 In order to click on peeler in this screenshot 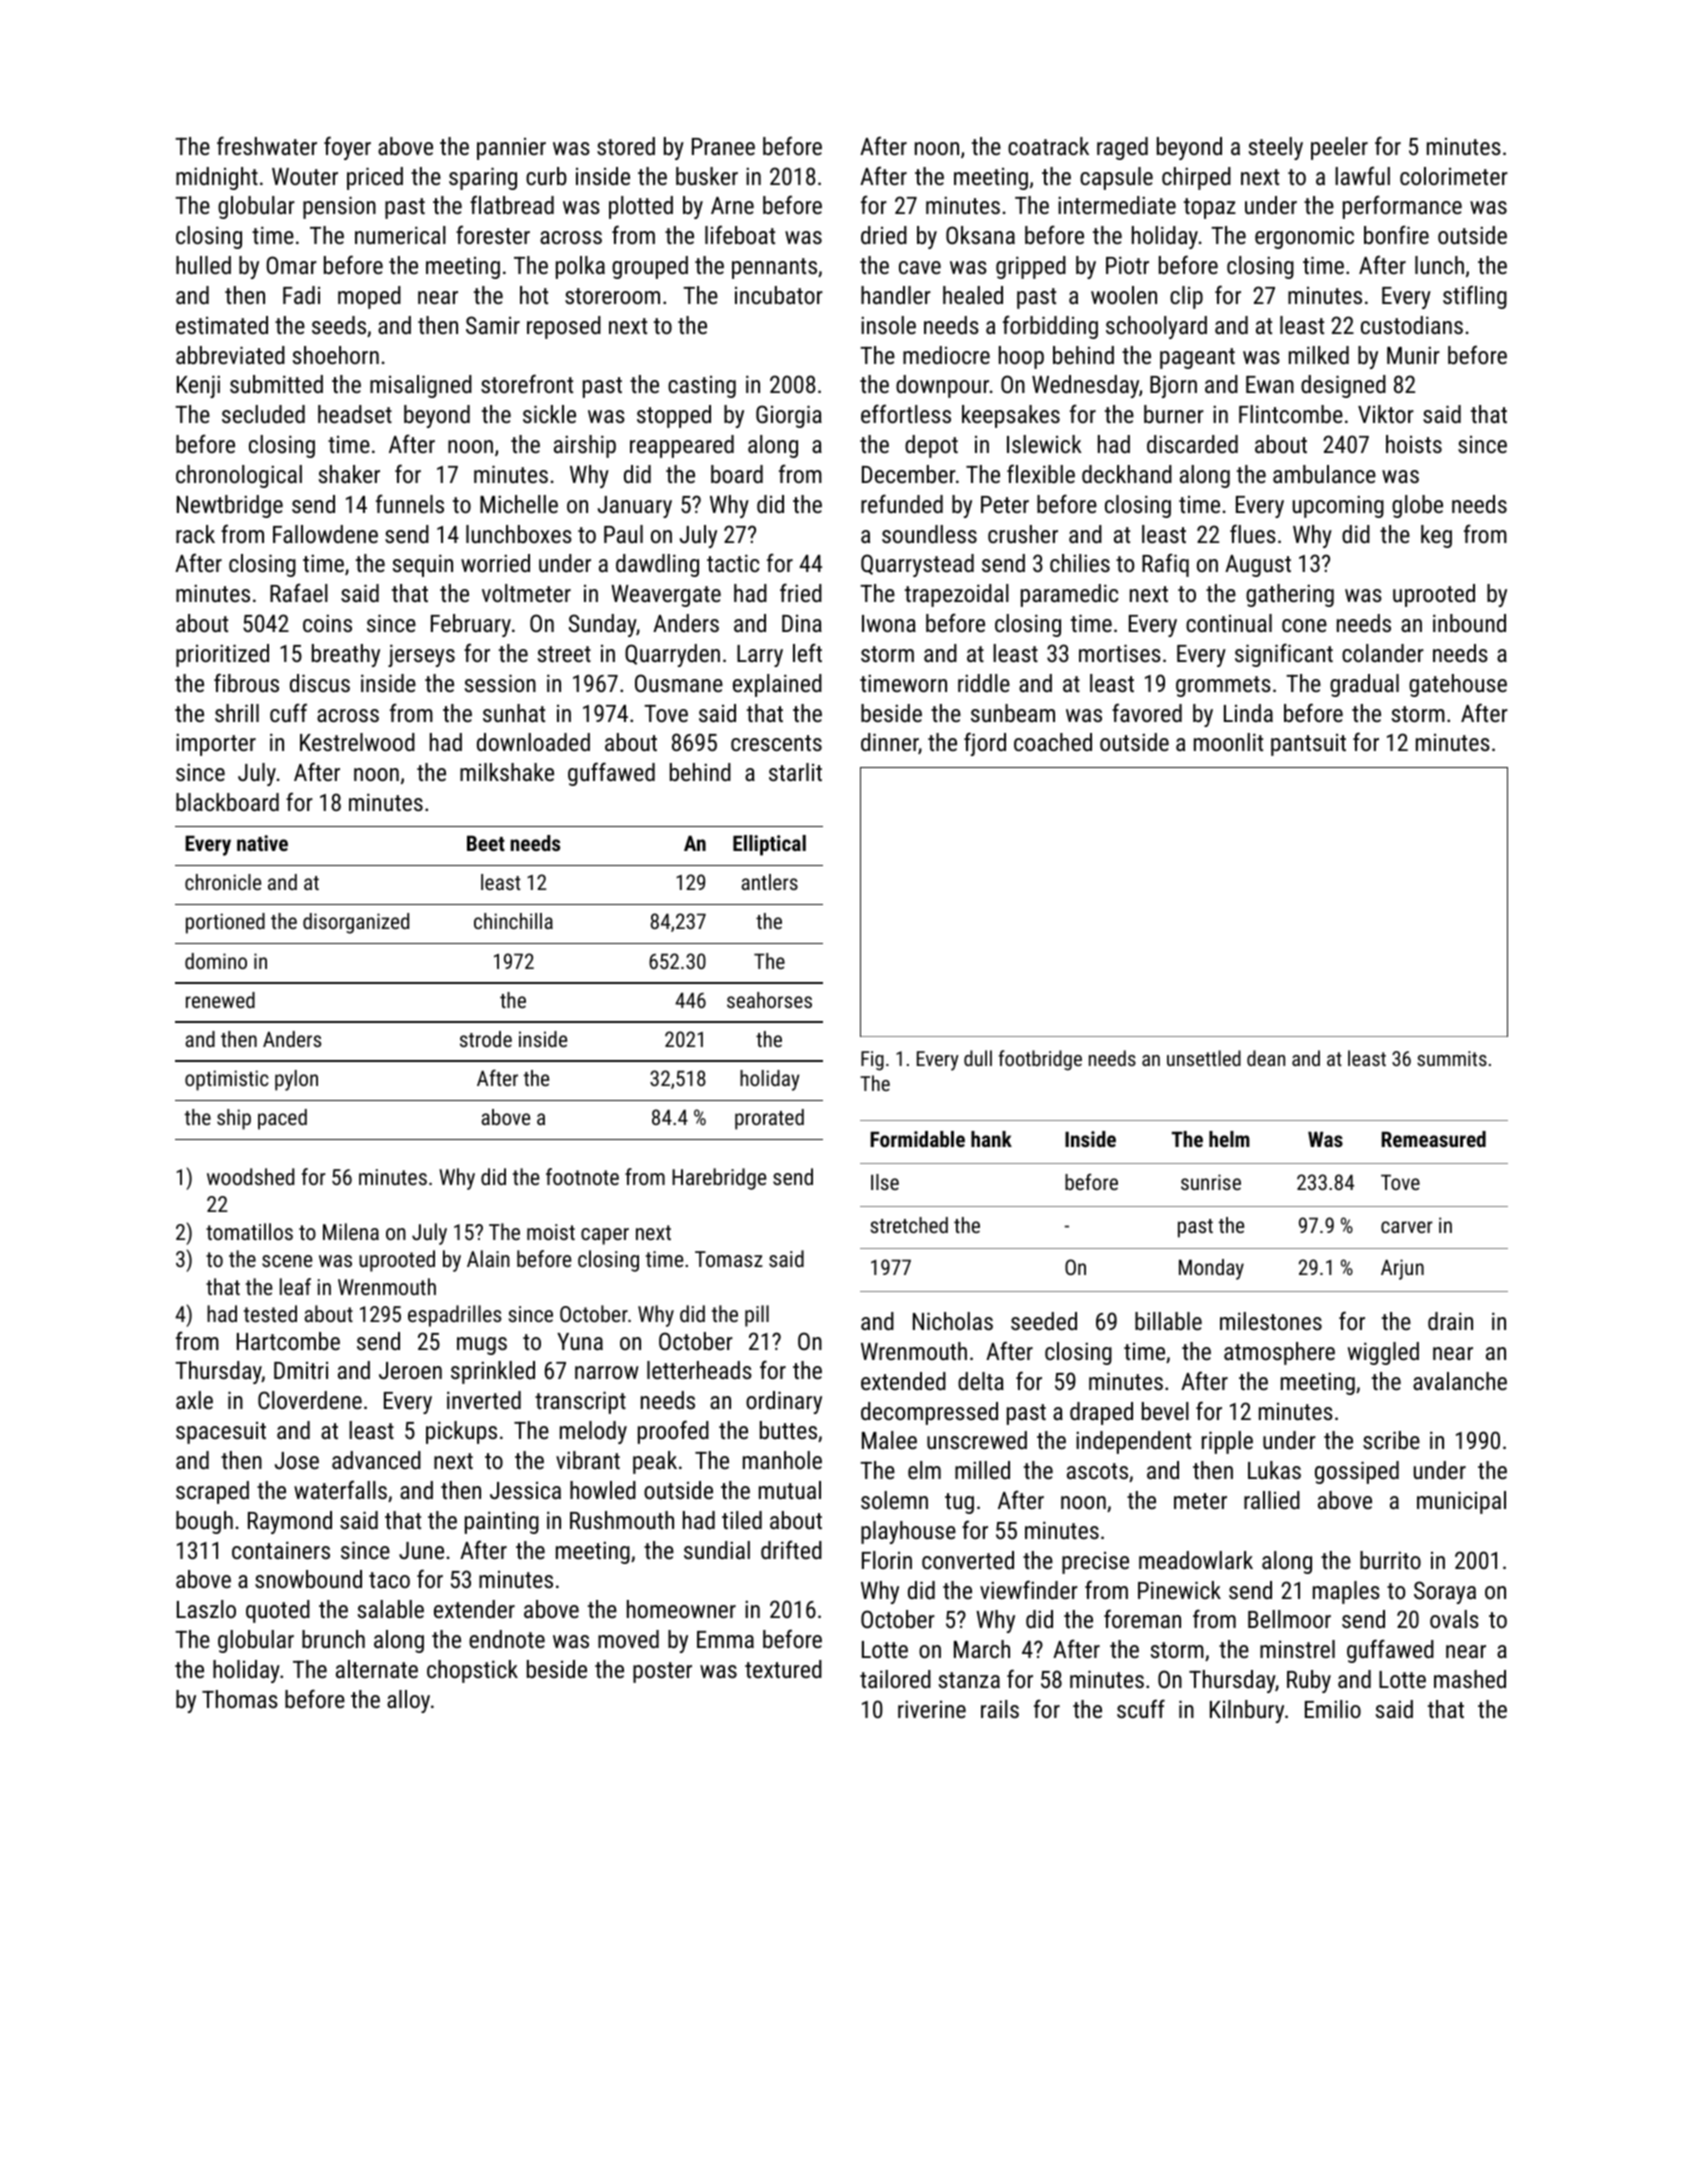, I will do `click(1339, 148)`.
